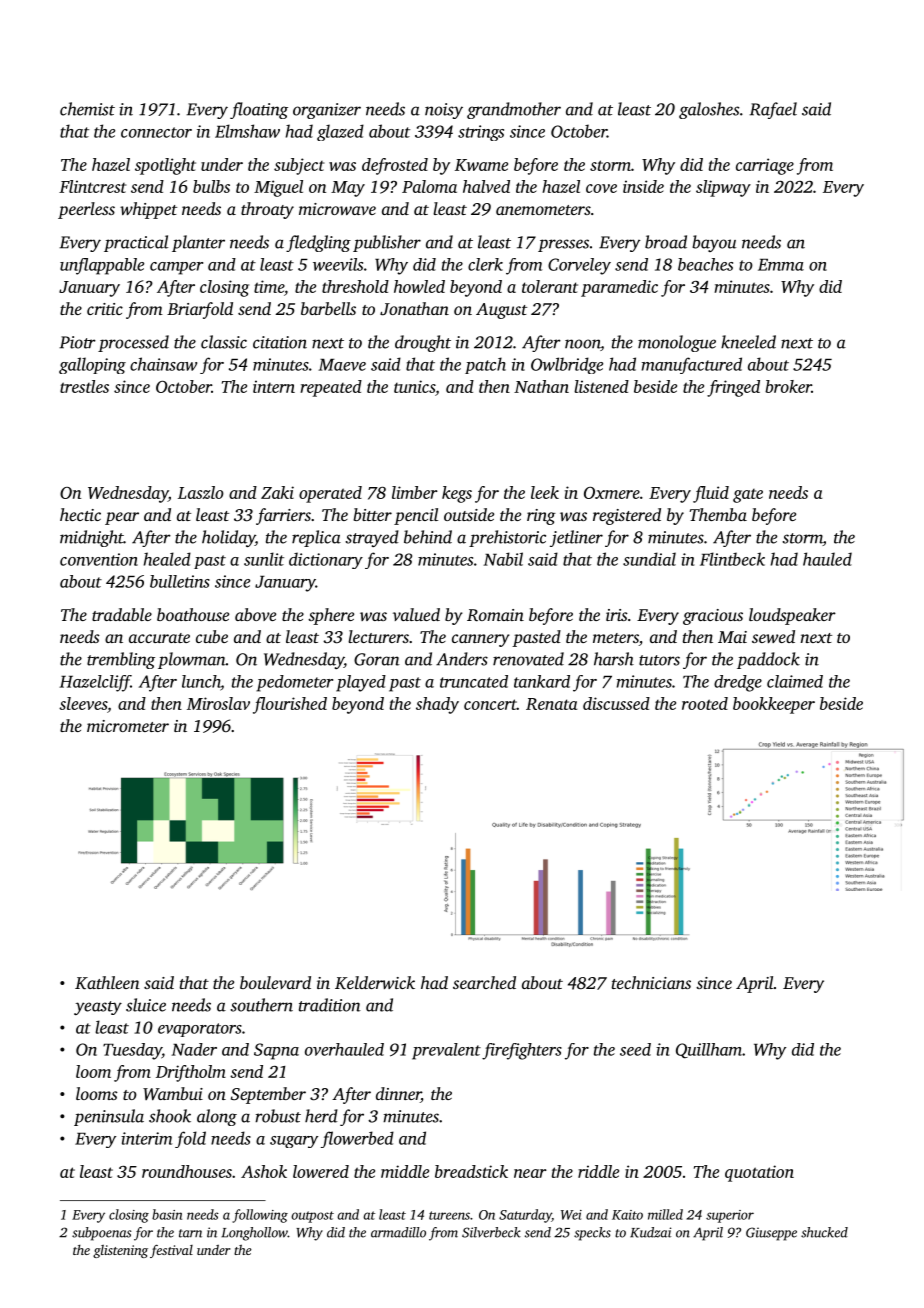 This screenshot has height=1308, width=924. I want to click on noisy, so click(444, 111).
